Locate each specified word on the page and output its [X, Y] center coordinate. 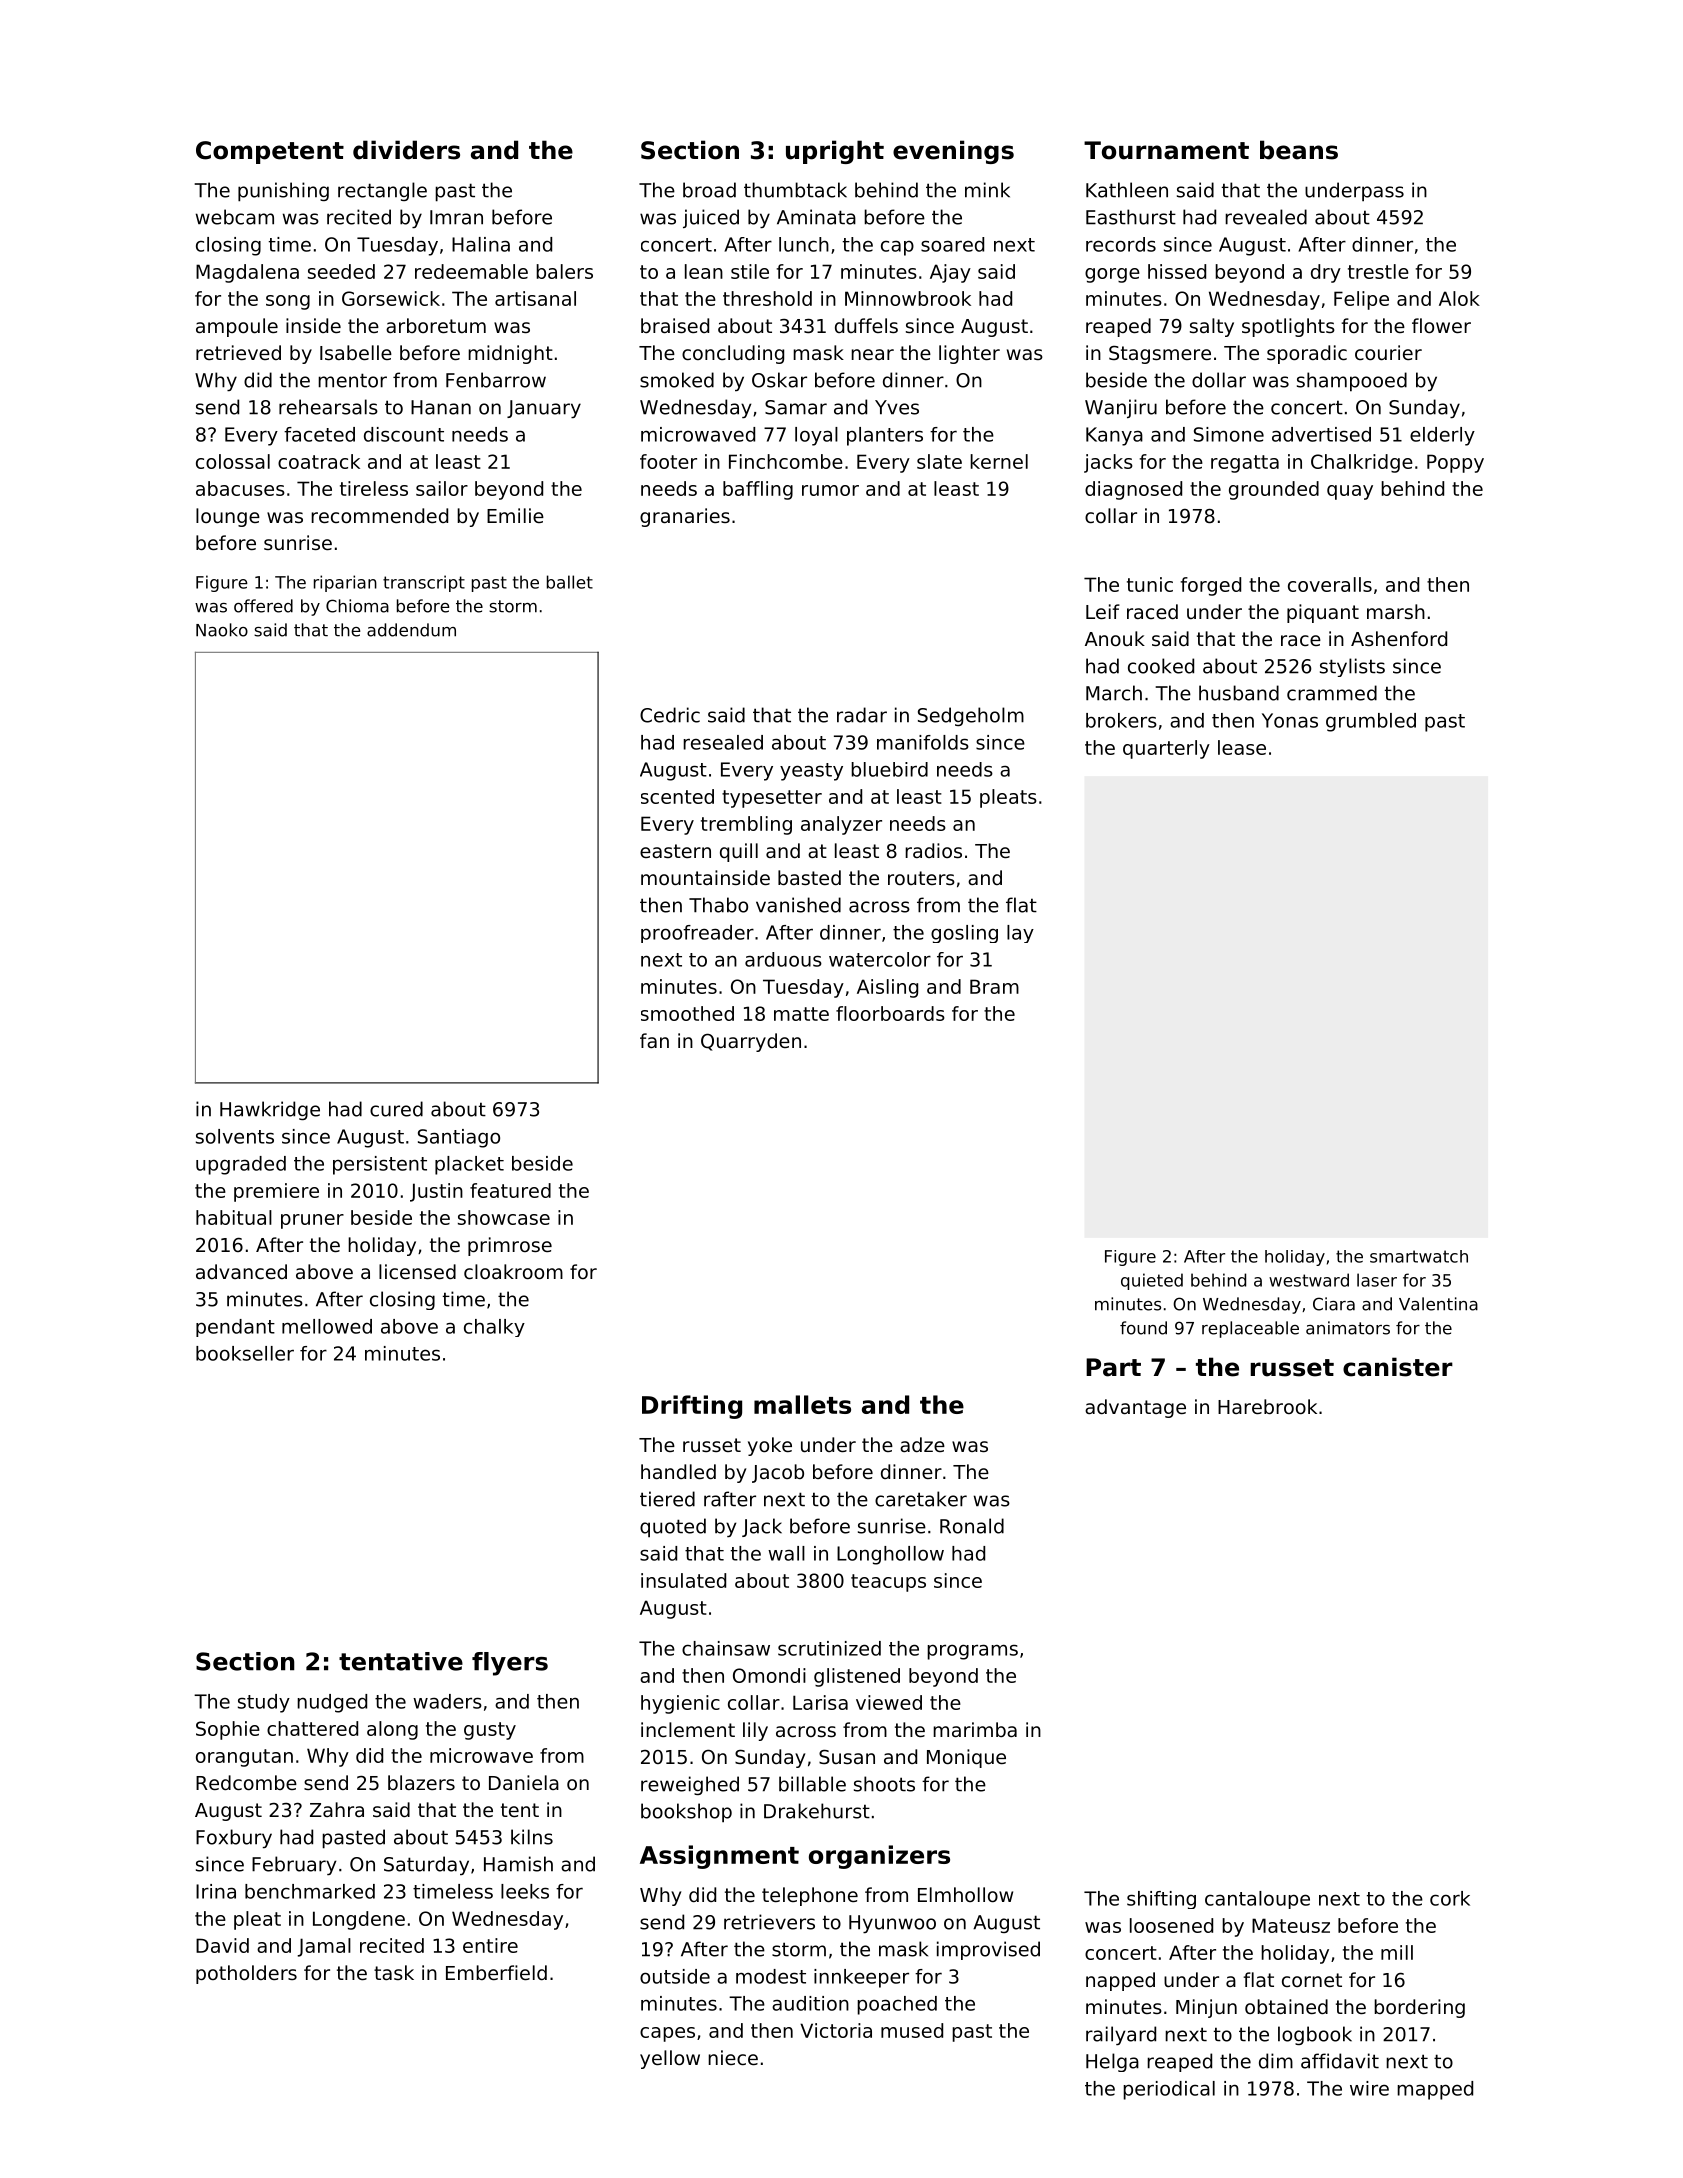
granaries [685, 517]
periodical [1169, 2090]
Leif [1103, 611]
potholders [246, 1974]
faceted [319, 434]
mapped [1435, 2090]
